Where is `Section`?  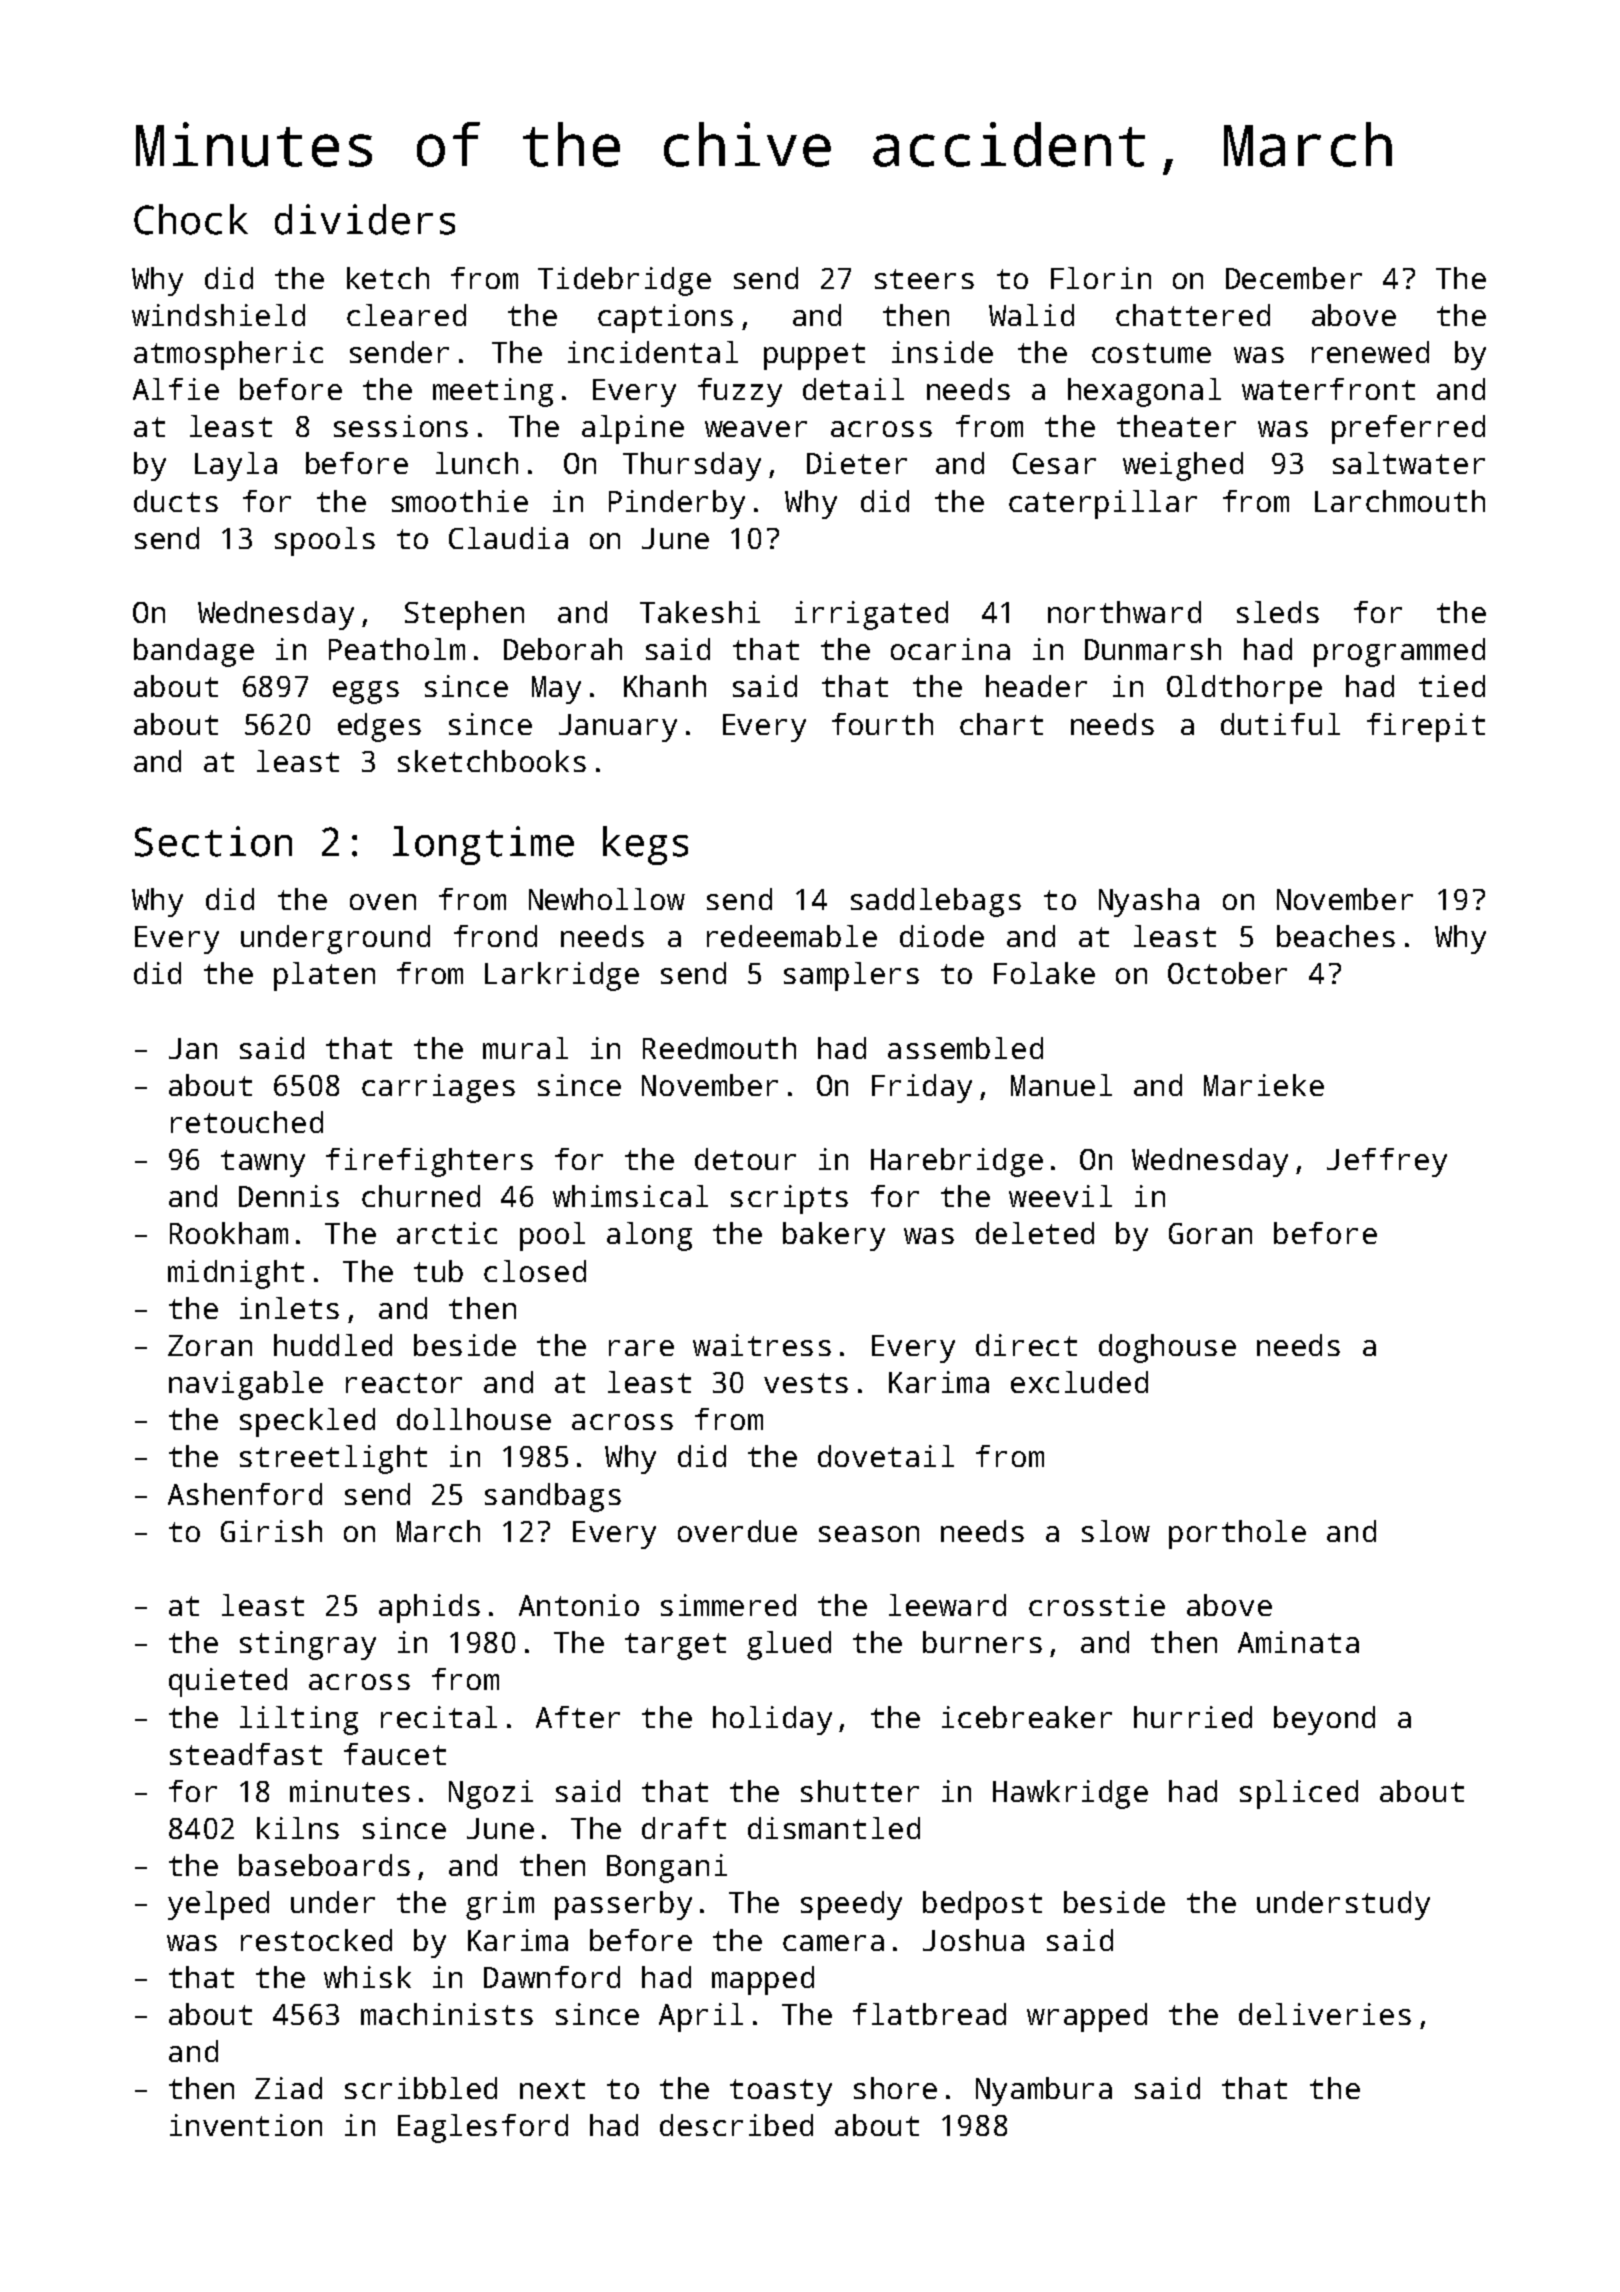 Section is located at coordinates (213, 841).
